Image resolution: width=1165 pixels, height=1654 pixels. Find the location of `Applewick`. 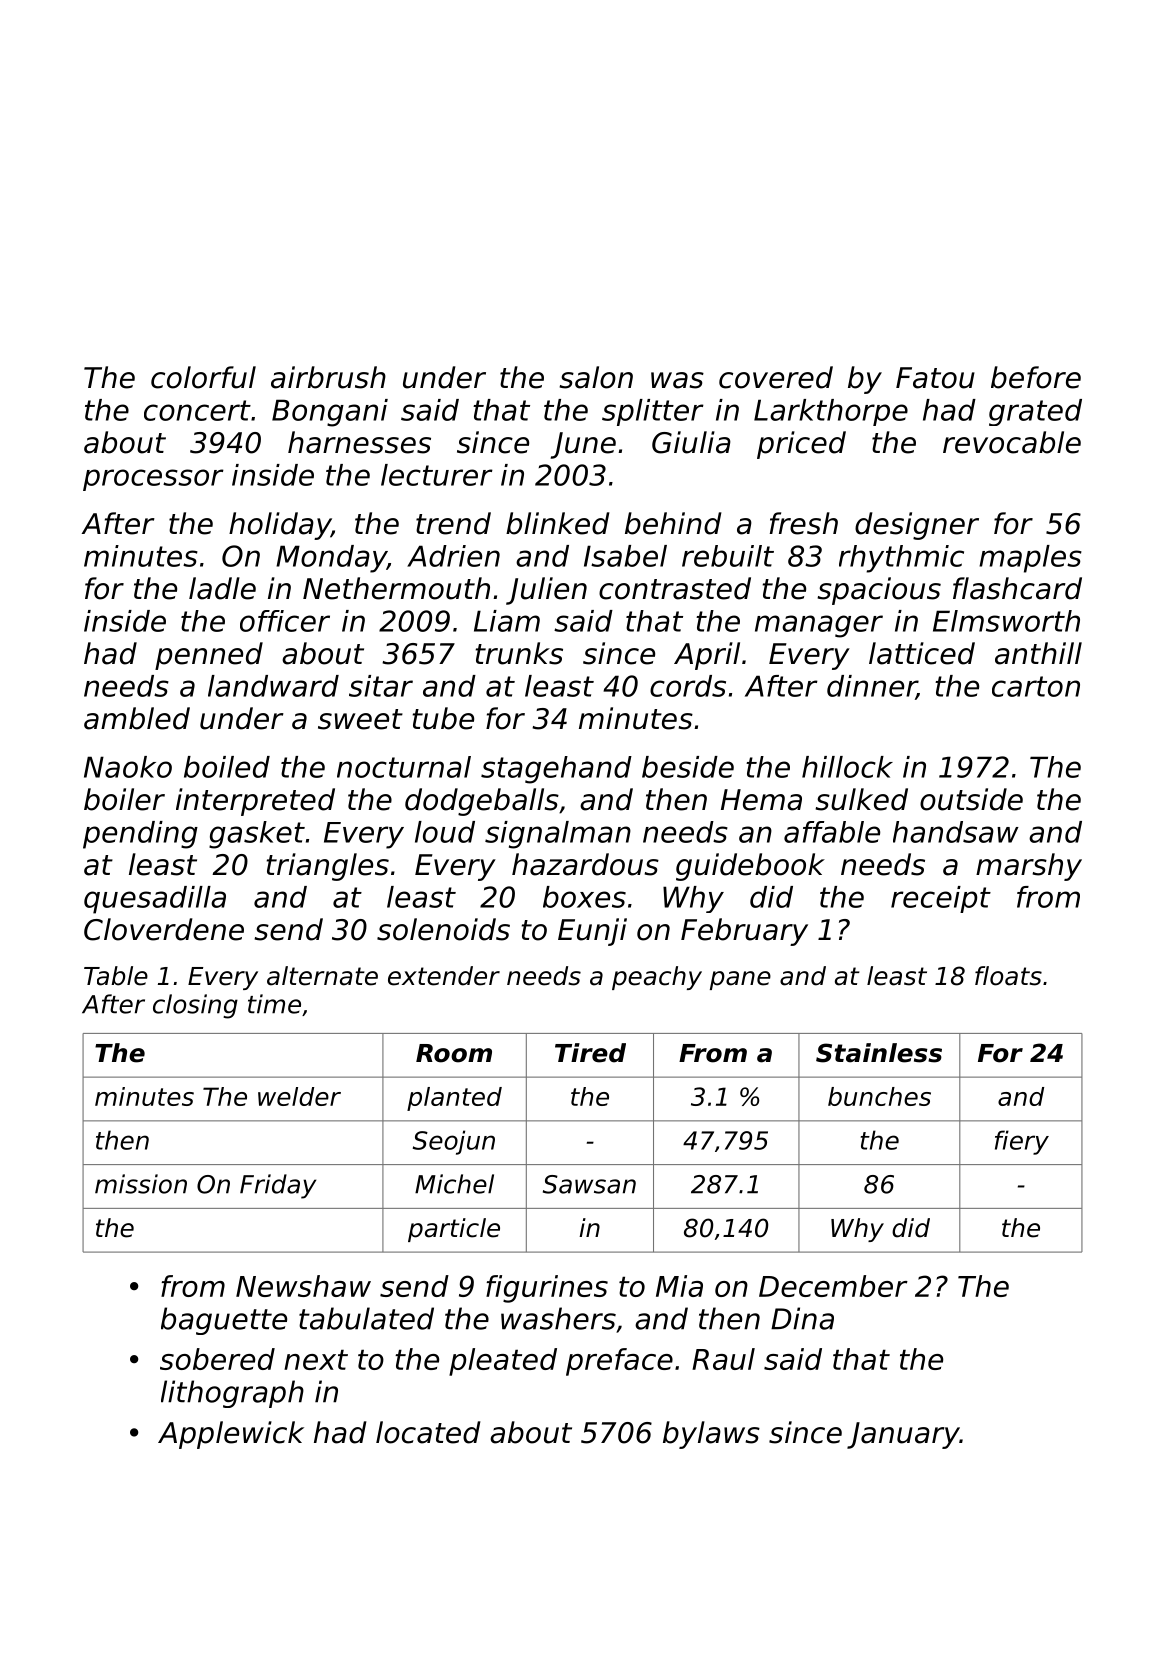

Applewick is located at coordinates (231, 1435).
